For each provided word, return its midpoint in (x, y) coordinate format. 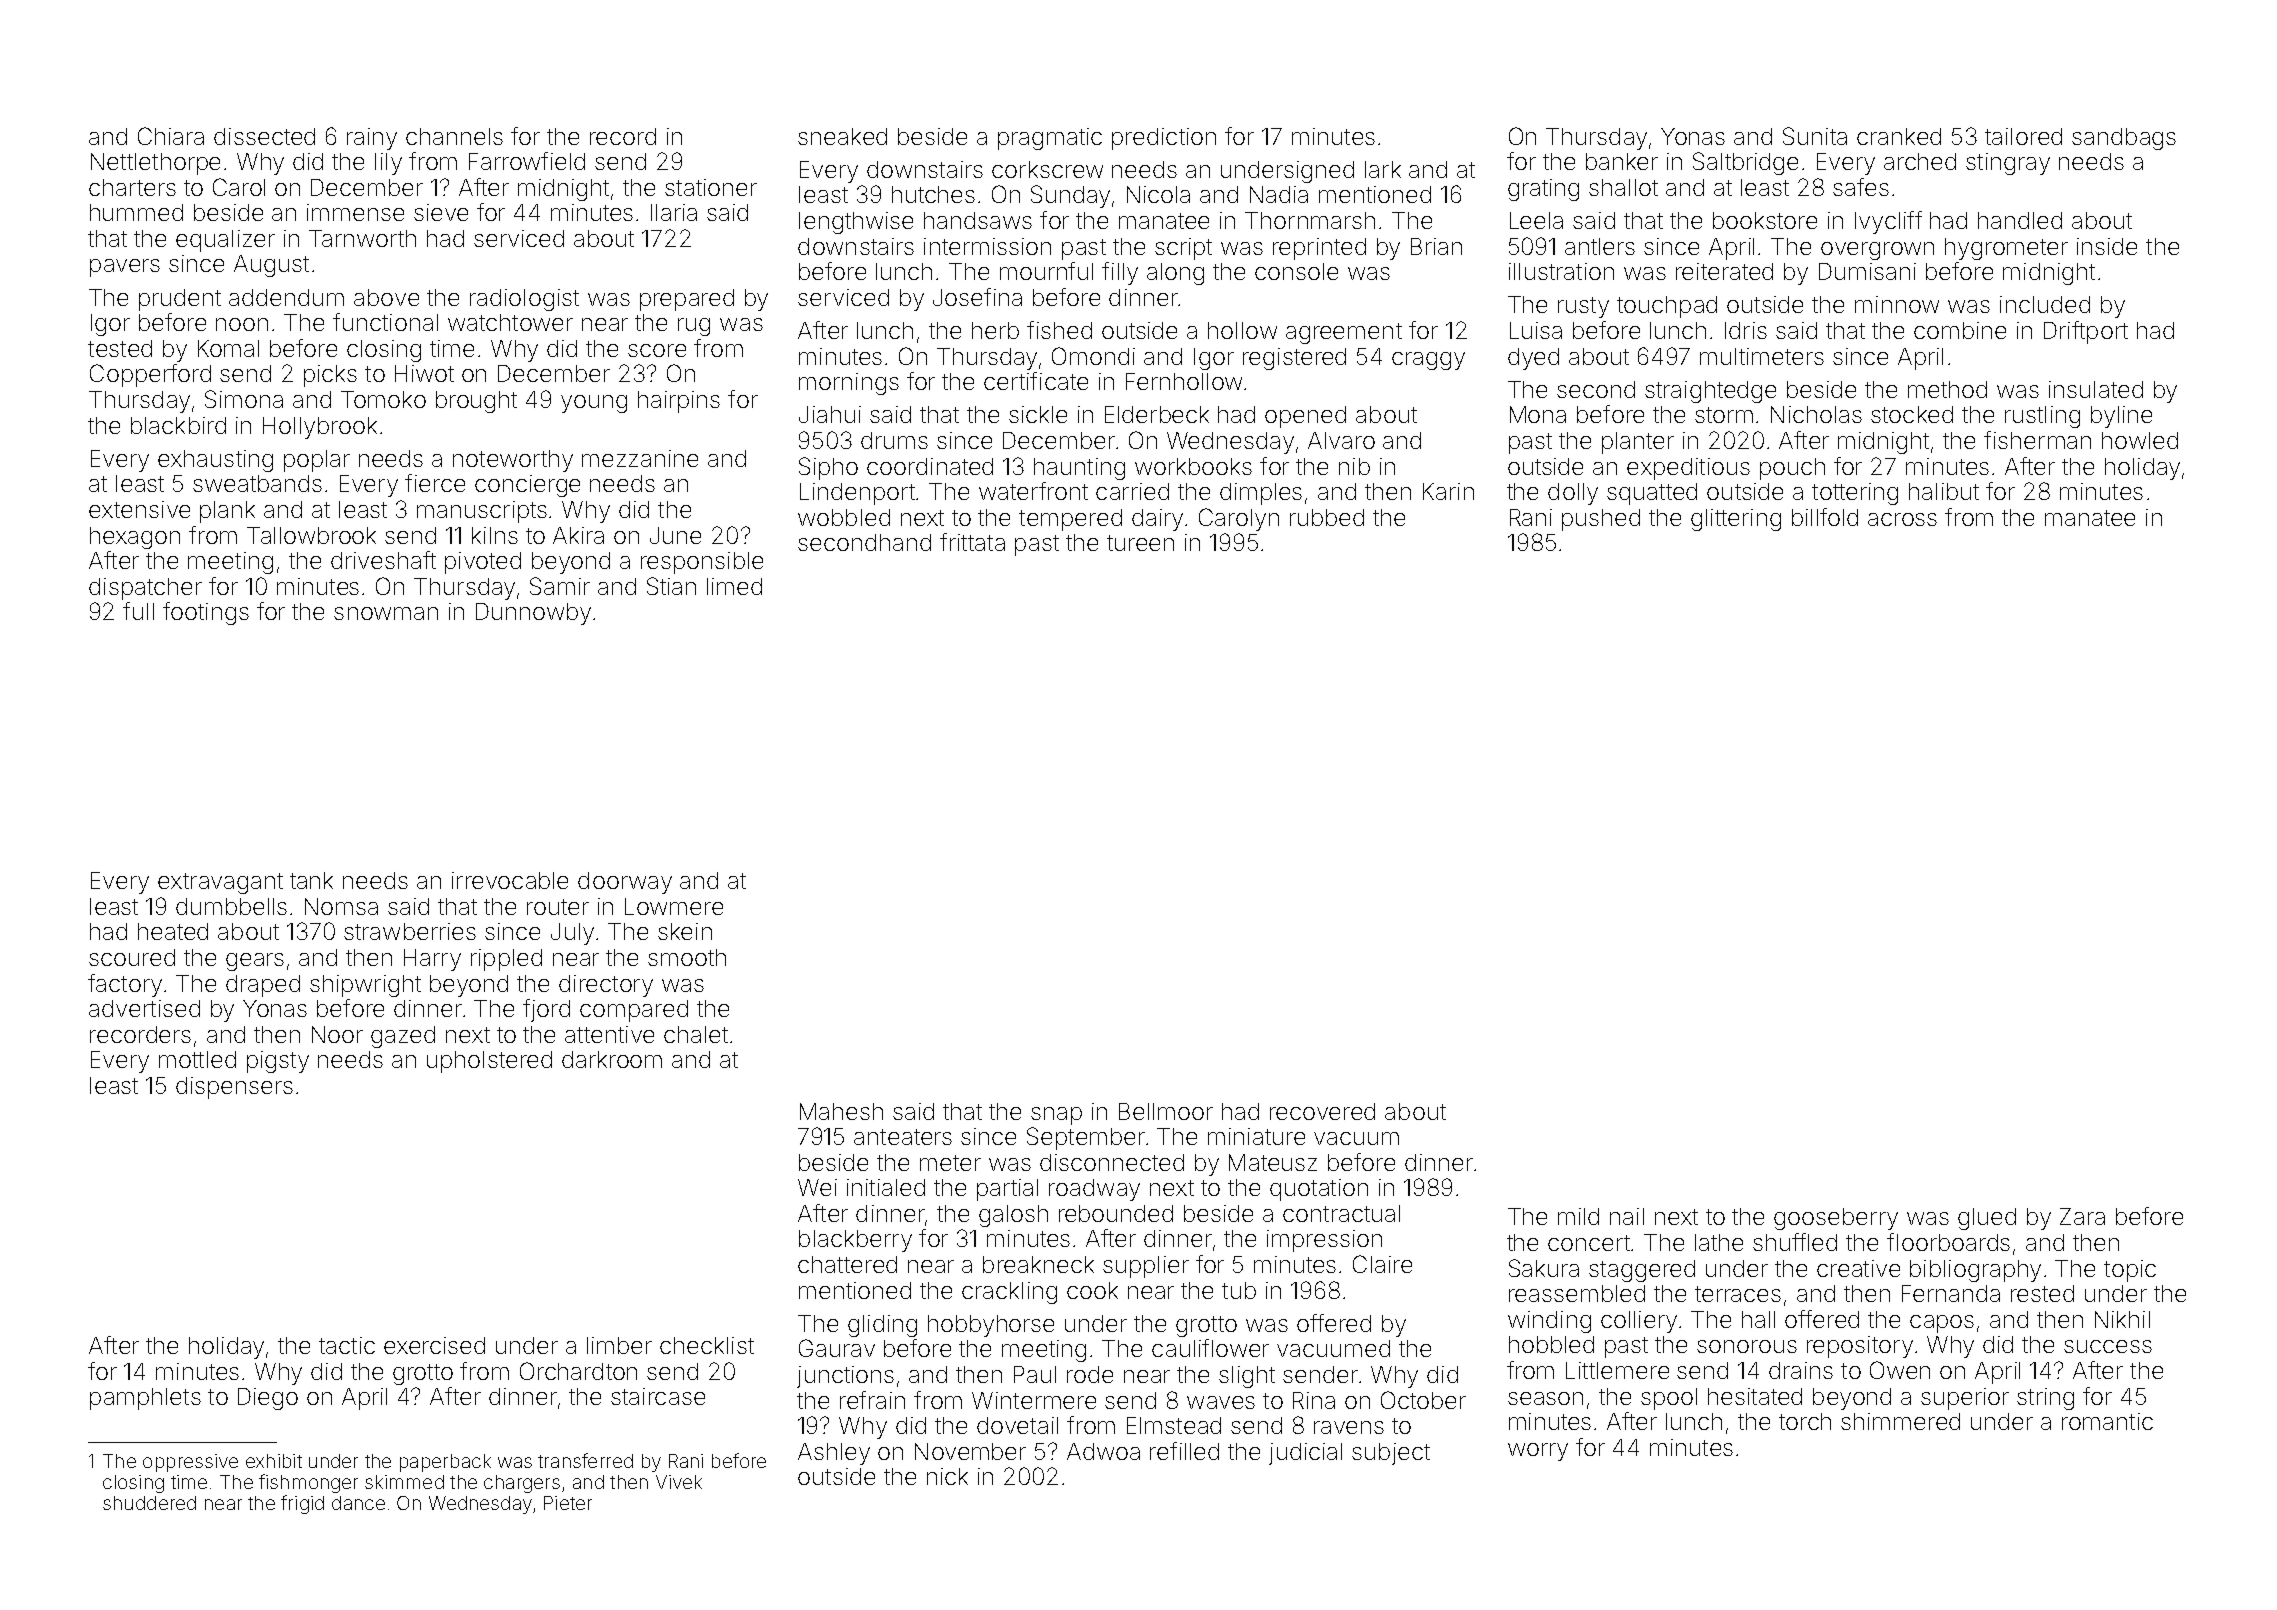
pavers (125, 268)
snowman (386, 613)
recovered (1322, 1111)
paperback (445, 1463)
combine (1960, 330)
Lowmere (674, 906)
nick (947, 1476)
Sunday (1070, 196)
